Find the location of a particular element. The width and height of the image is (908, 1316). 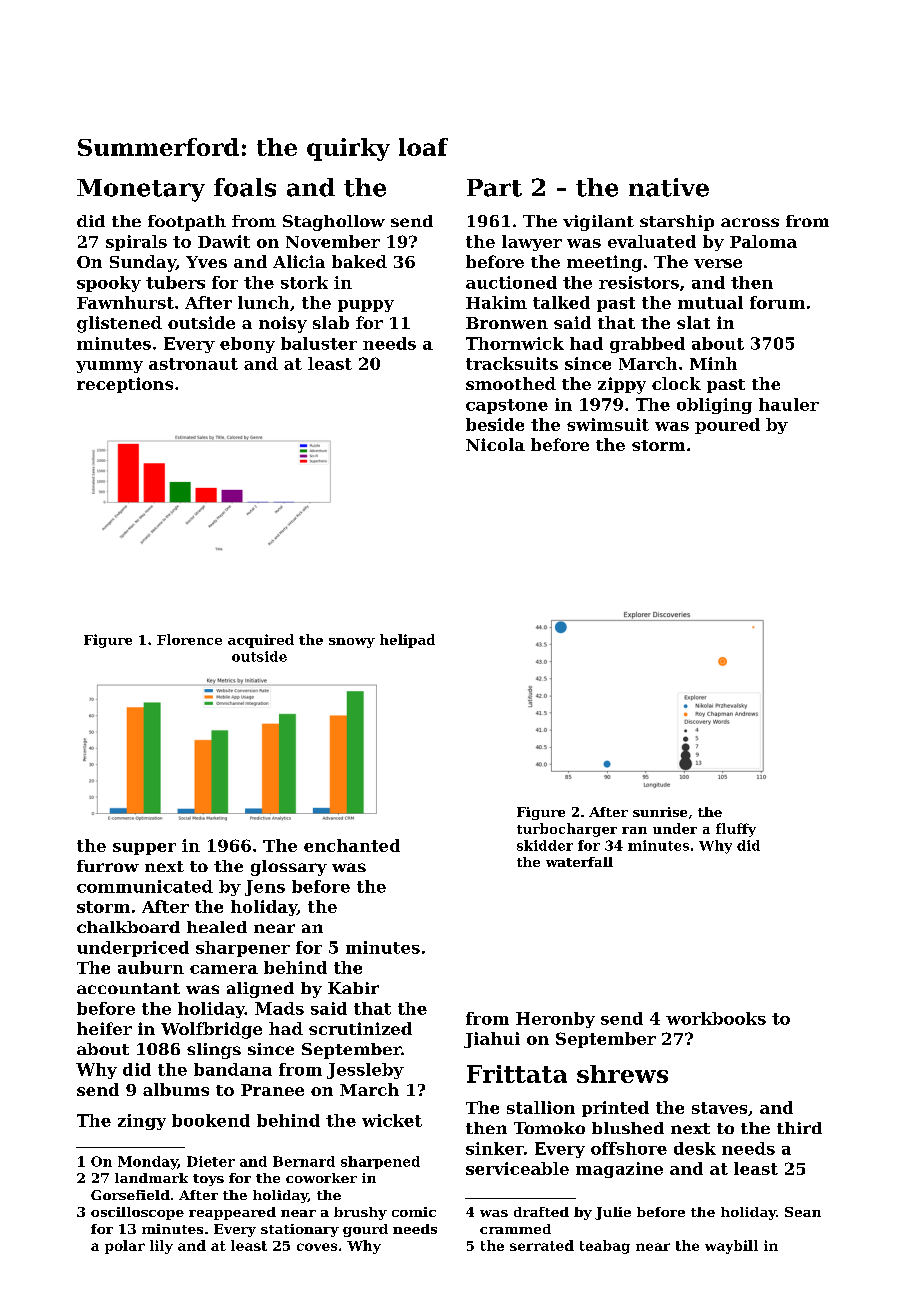

fluffy is located at coordinates (736, 830).
